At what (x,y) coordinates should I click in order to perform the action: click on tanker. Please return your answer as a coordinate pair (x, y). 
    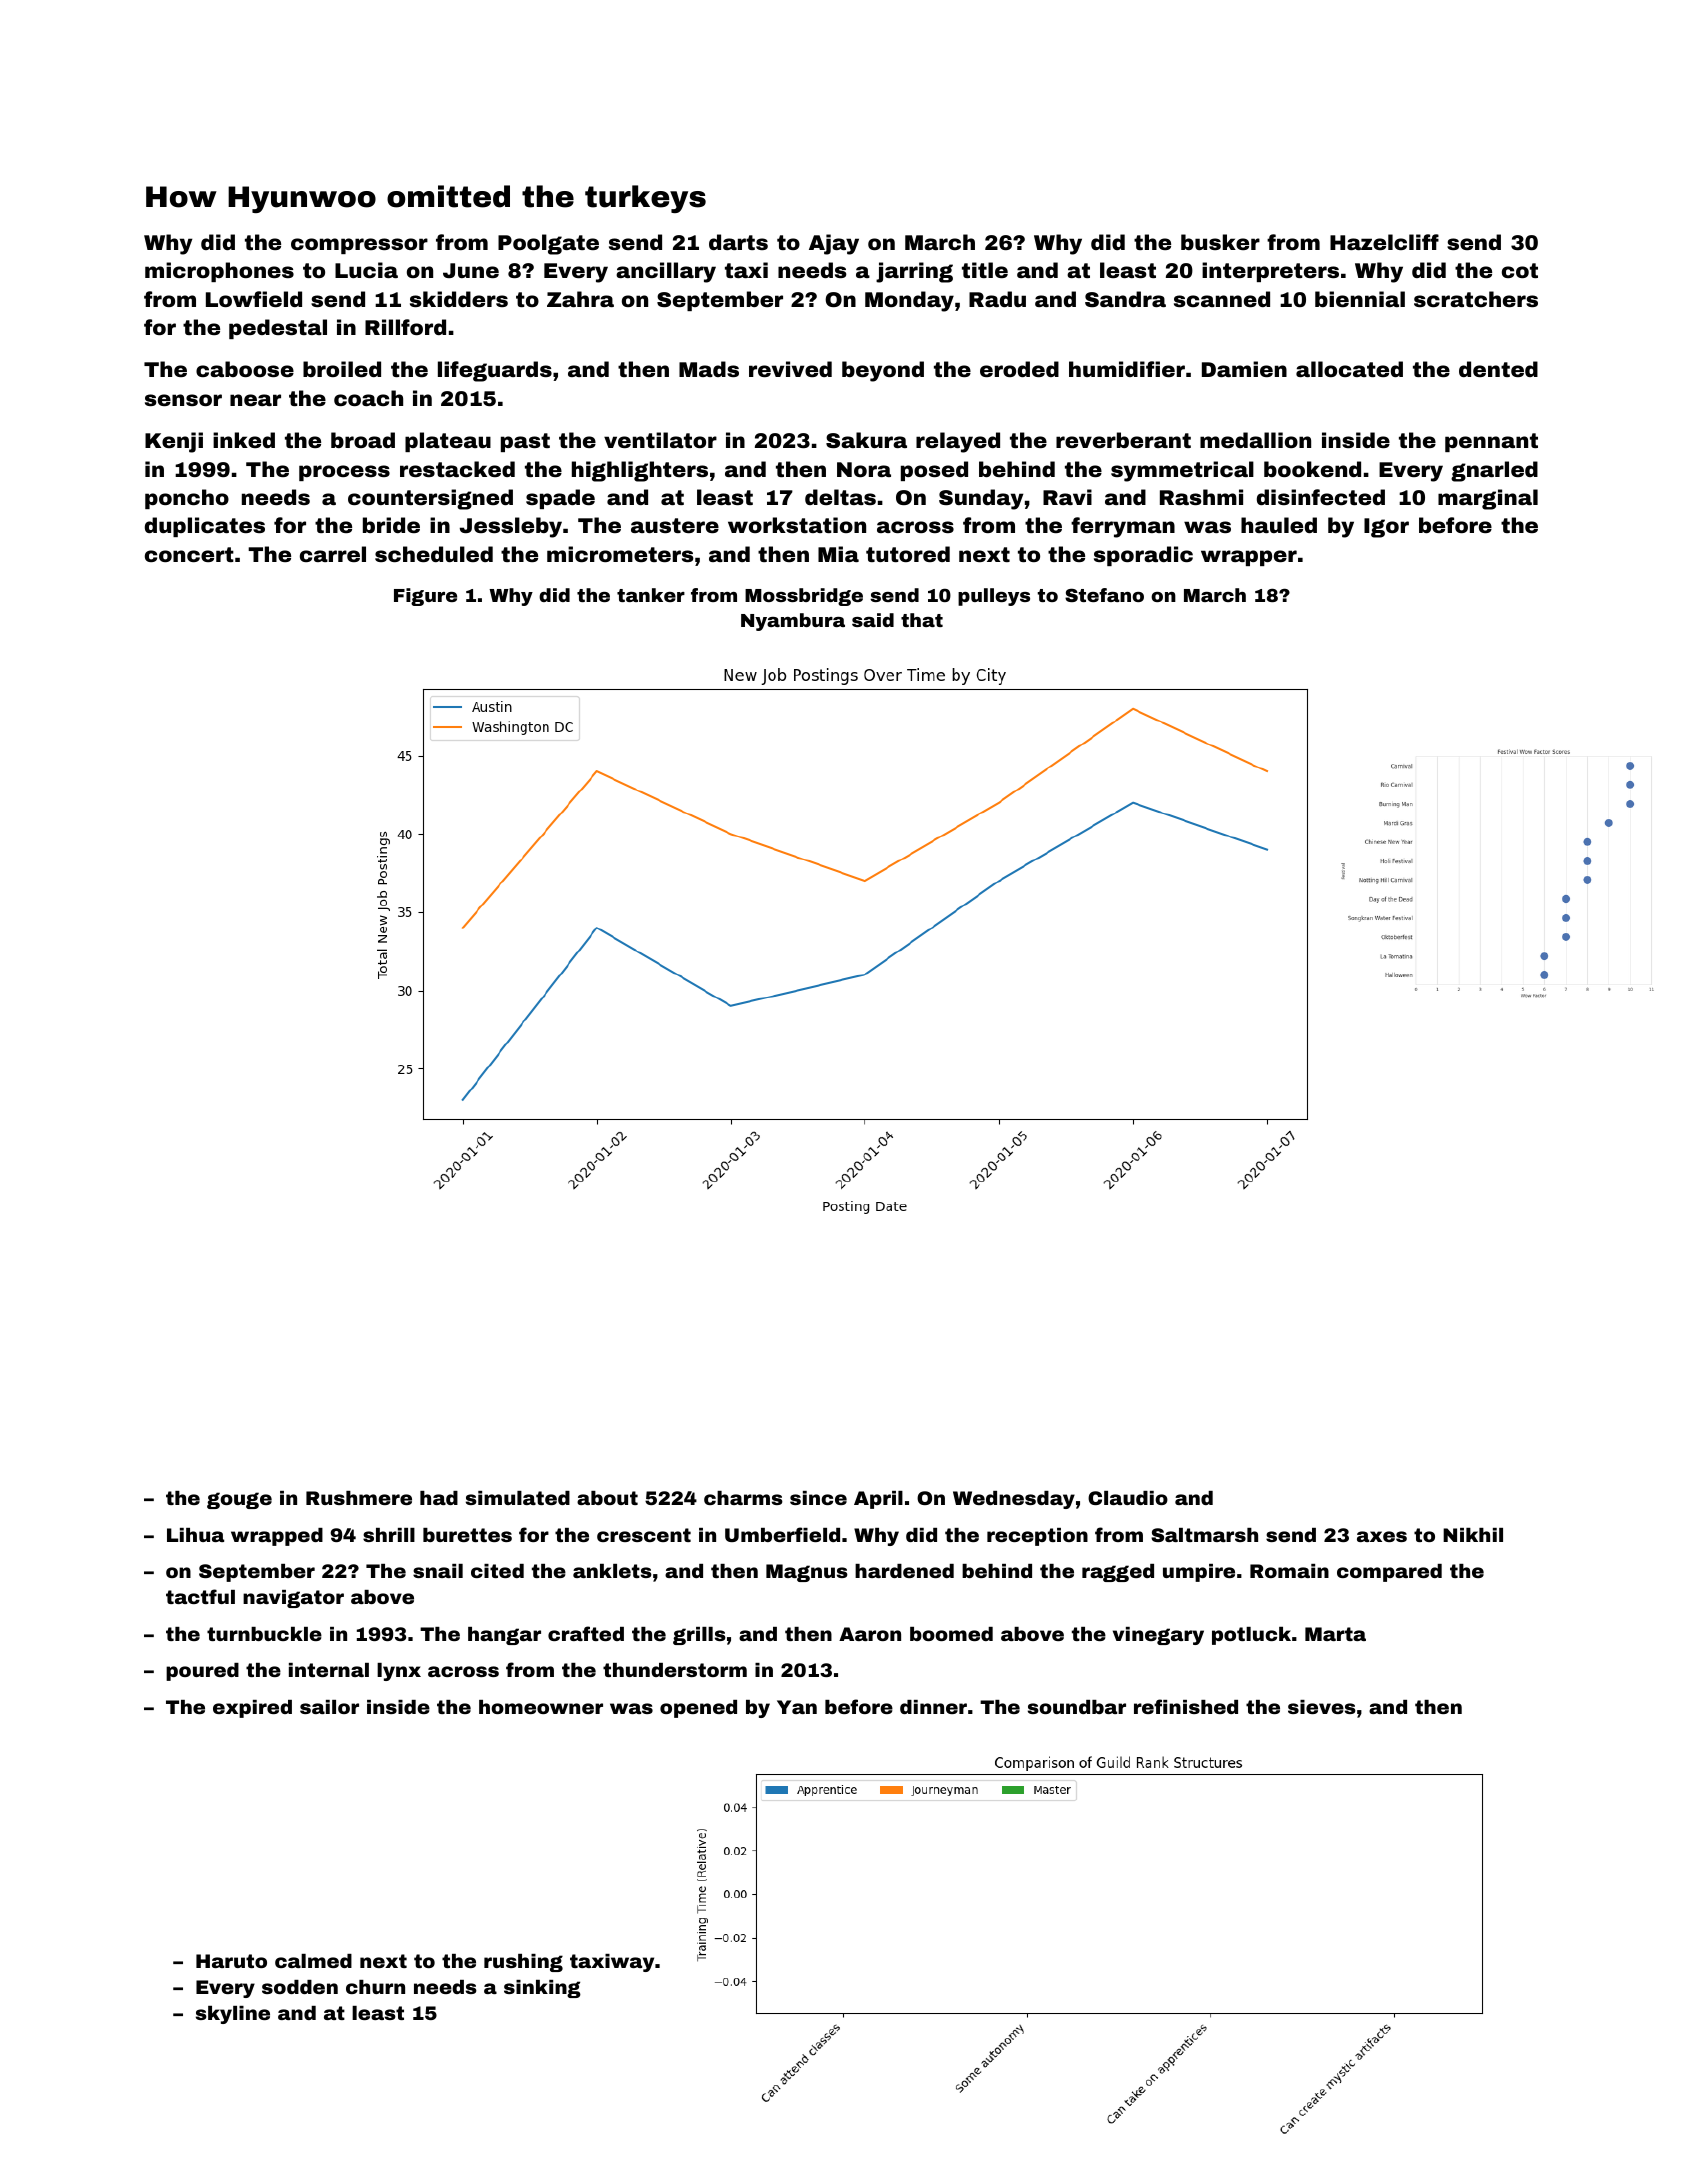
    Looking at the image, I should click on (651, 595).
